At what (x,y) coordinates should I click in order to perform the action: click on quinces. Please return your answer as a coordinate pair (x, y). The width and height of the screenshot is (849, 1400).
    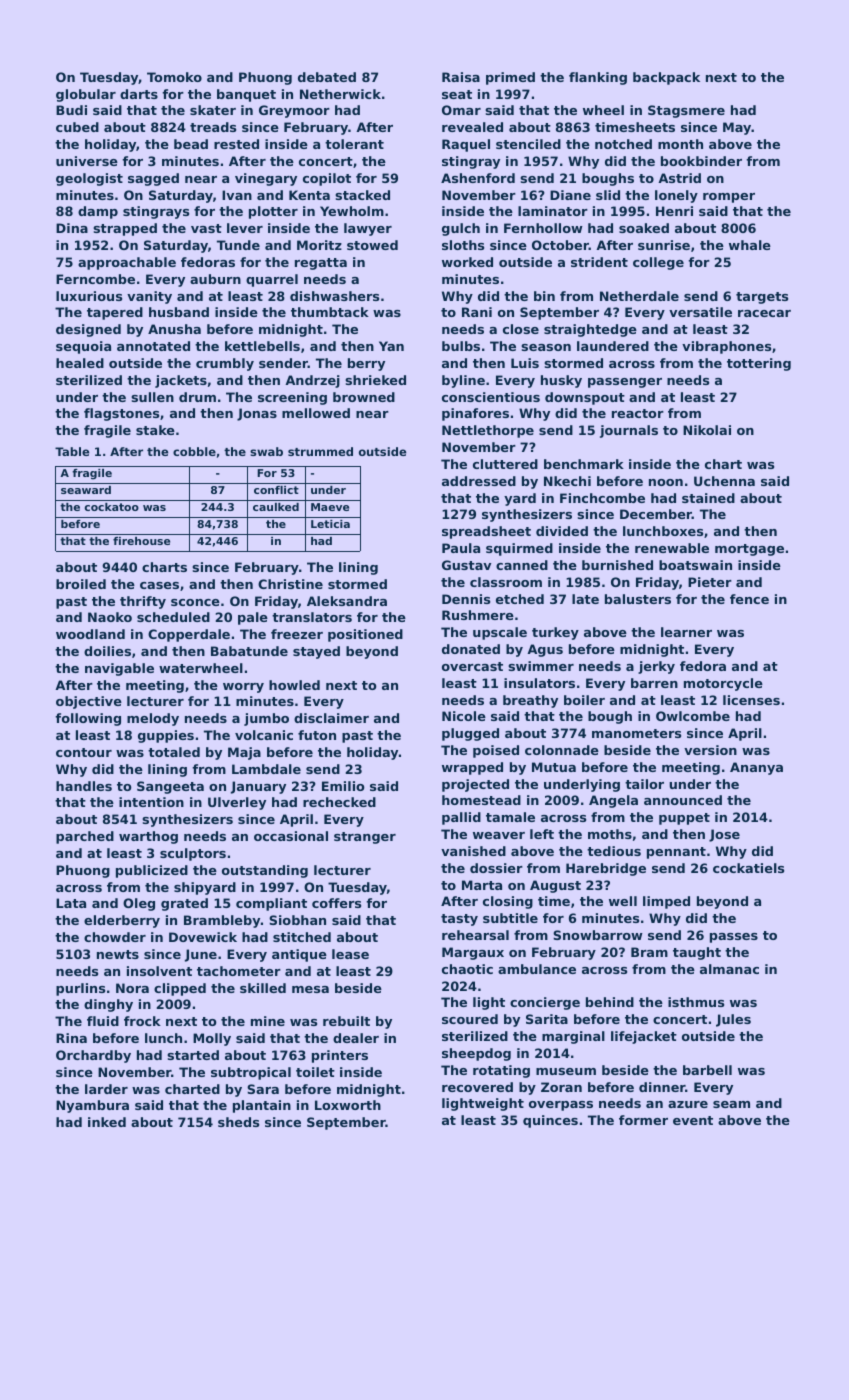
    Looking at the image, I should click on (550, 1121).
